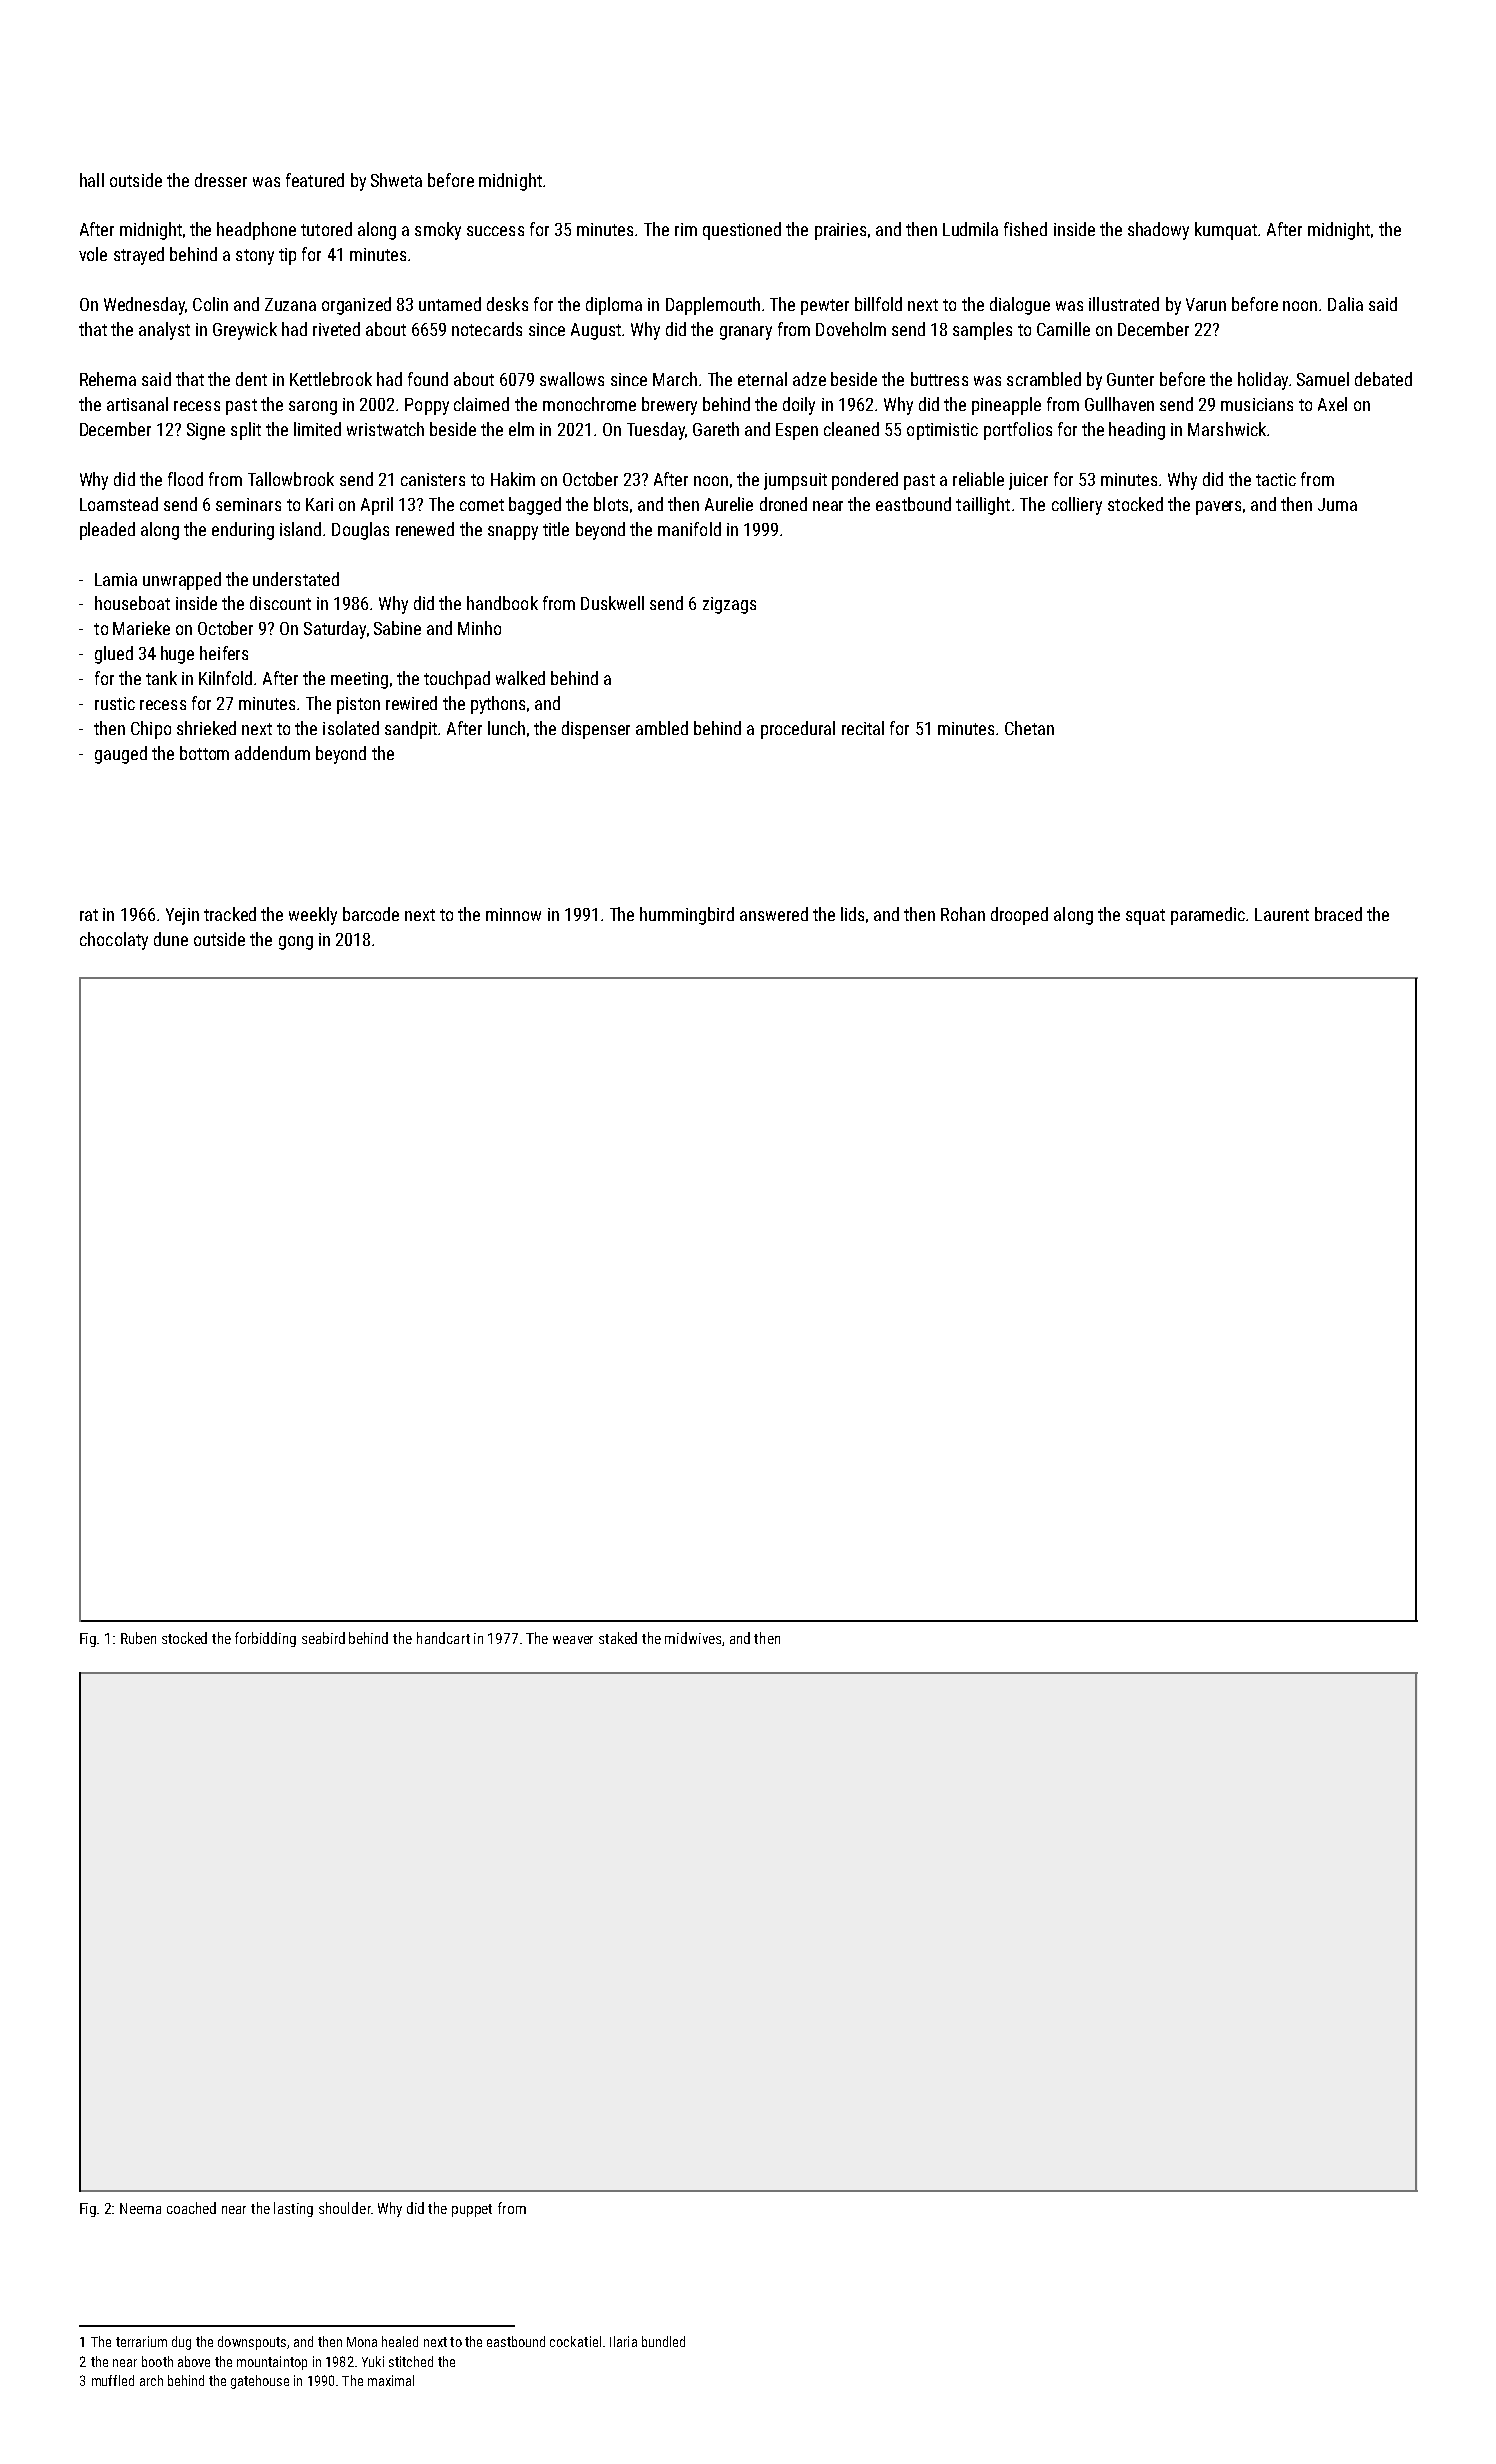 The width and height of the page is (1496, 2464). Describe the element at coordinates (138, 1638) in the page. I see `Ruben` at that location.
